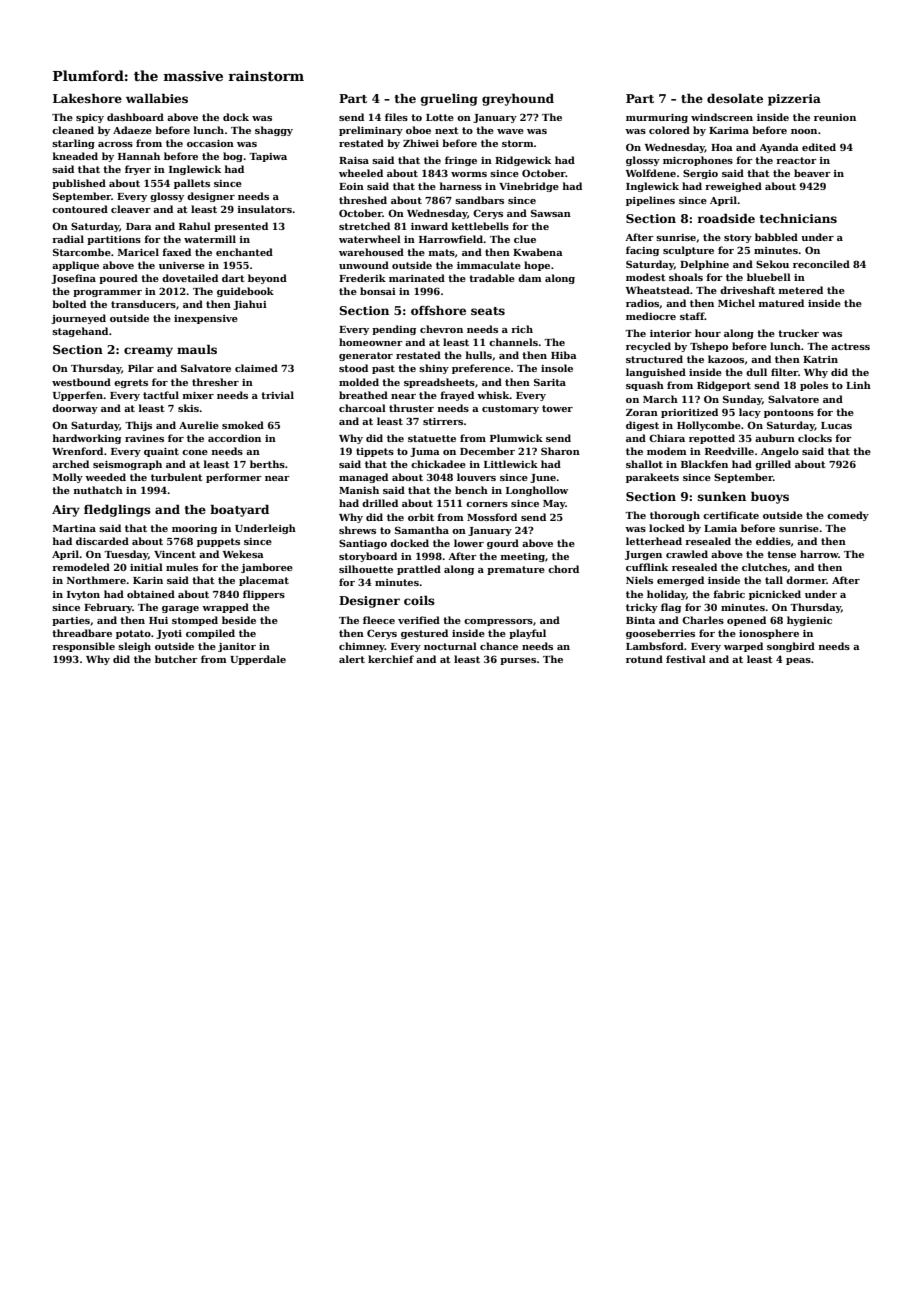  What do you see at coordinates (812, 173) in the page?
I see `beaver` at bounding box center [812, 173].
